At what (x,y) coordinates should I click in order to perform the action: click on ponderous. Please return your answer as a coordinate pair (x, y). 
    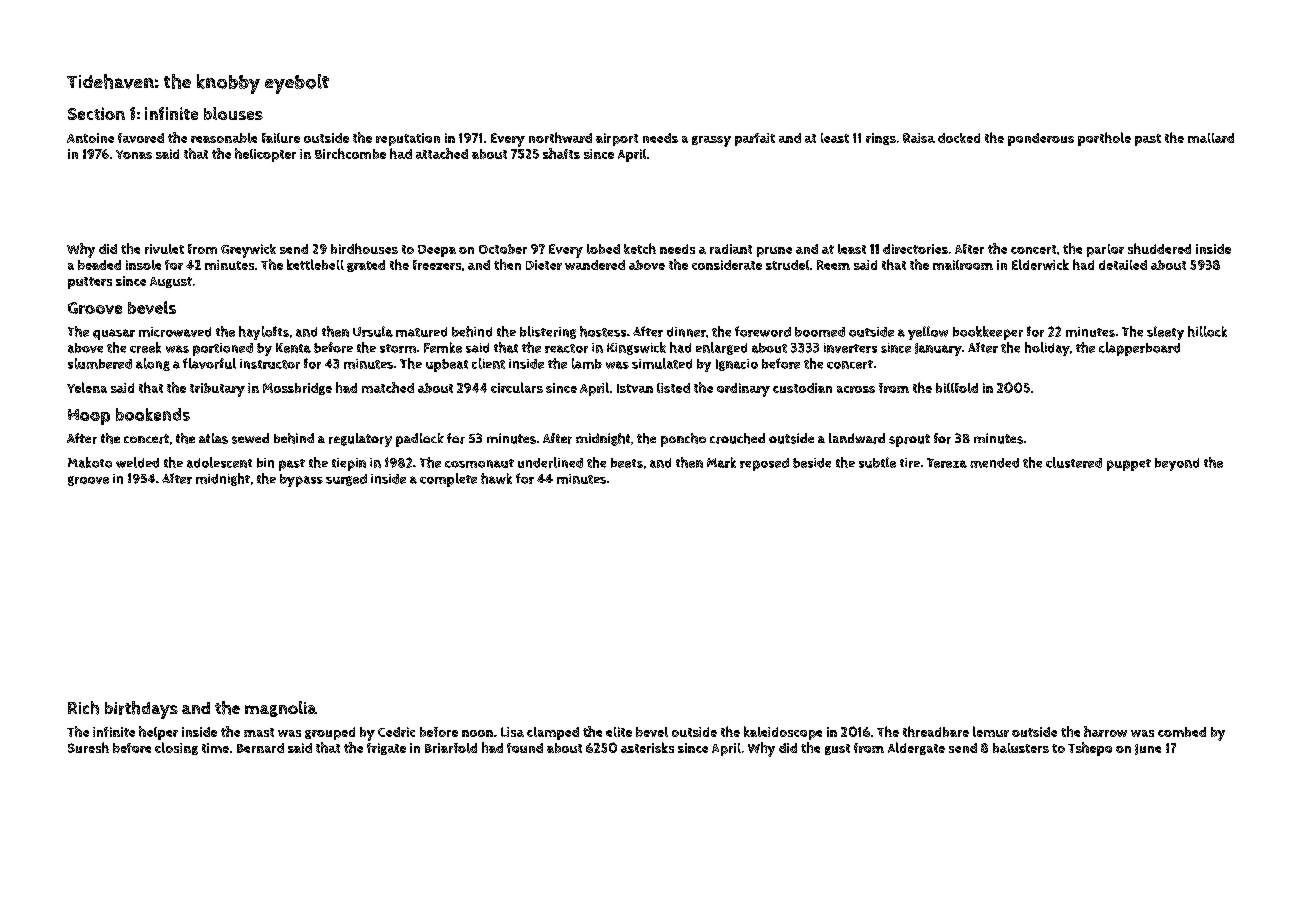
    Looking at the image, I should click on (1041, 139).
